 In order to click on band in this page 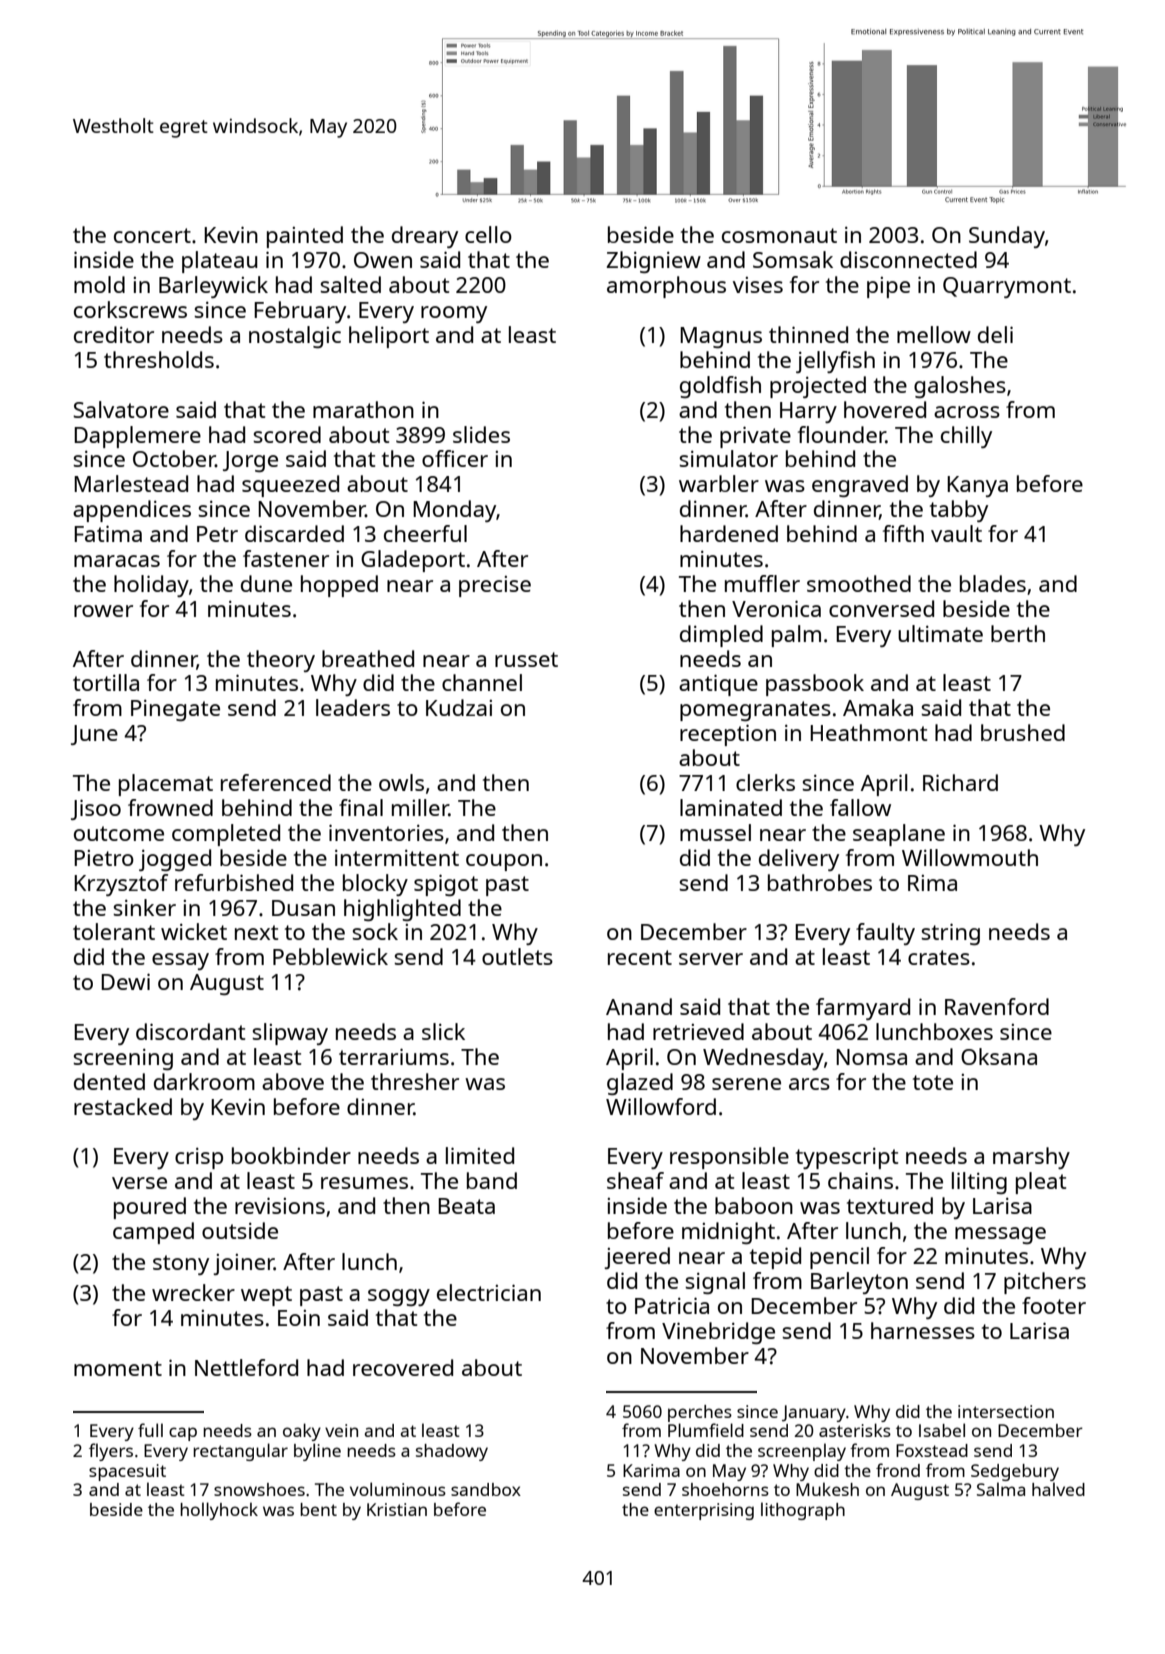, I will do `click(492, 1180)`.
